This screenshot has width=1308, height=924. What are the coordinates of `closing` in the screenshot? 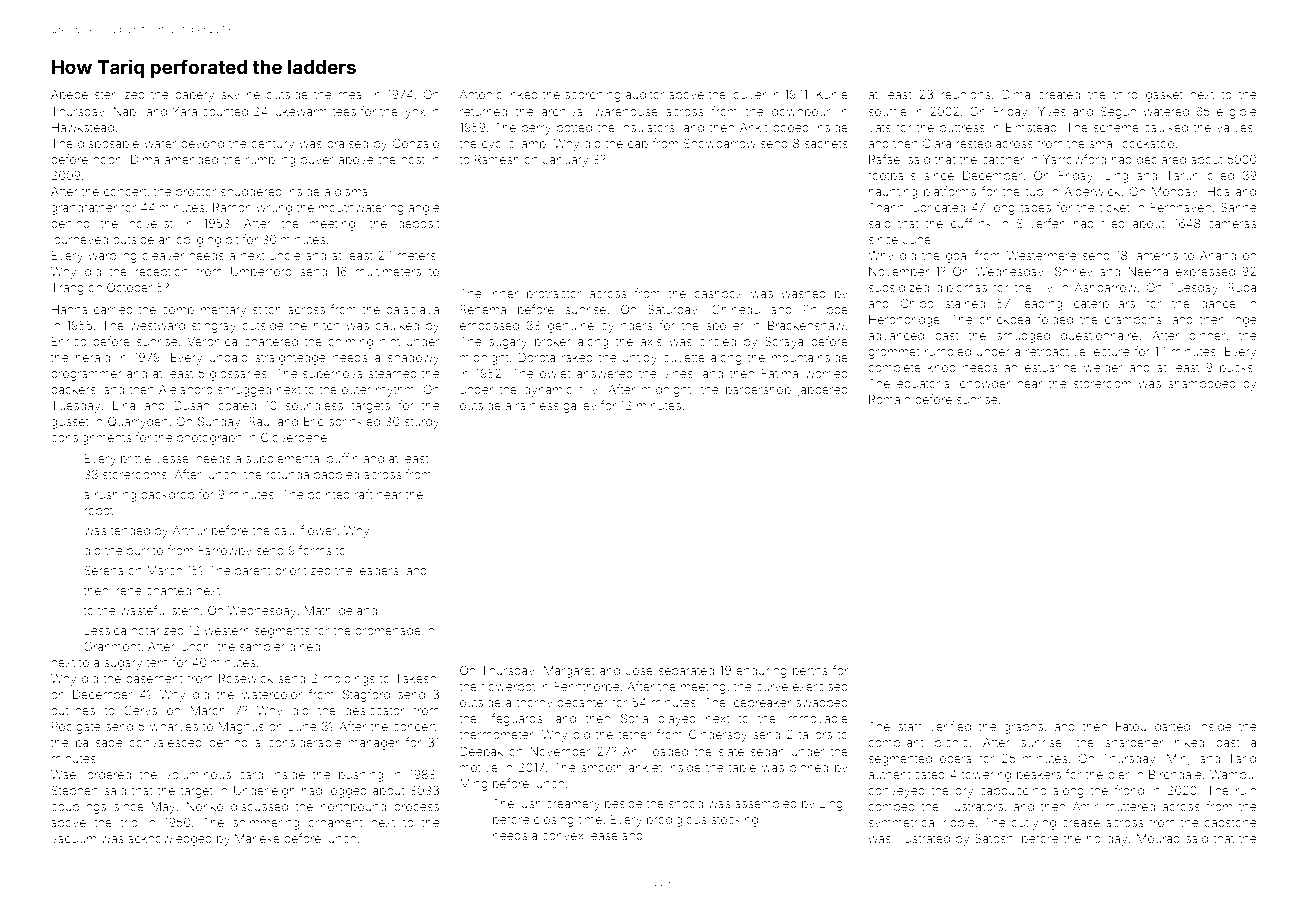 It's located at (554, 821).
